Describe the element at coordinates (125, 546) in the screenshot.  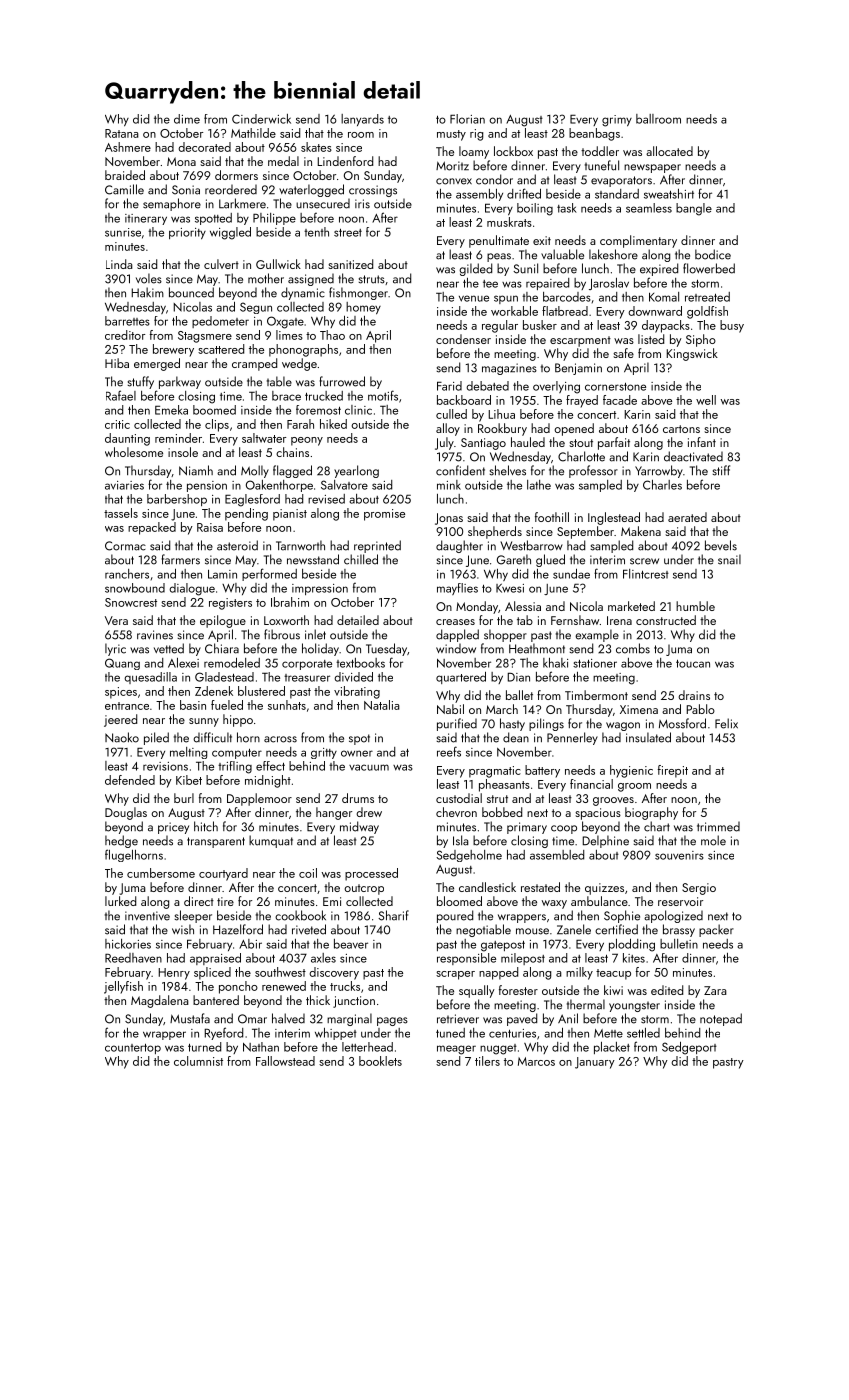
I see `Cormac` at that location.
